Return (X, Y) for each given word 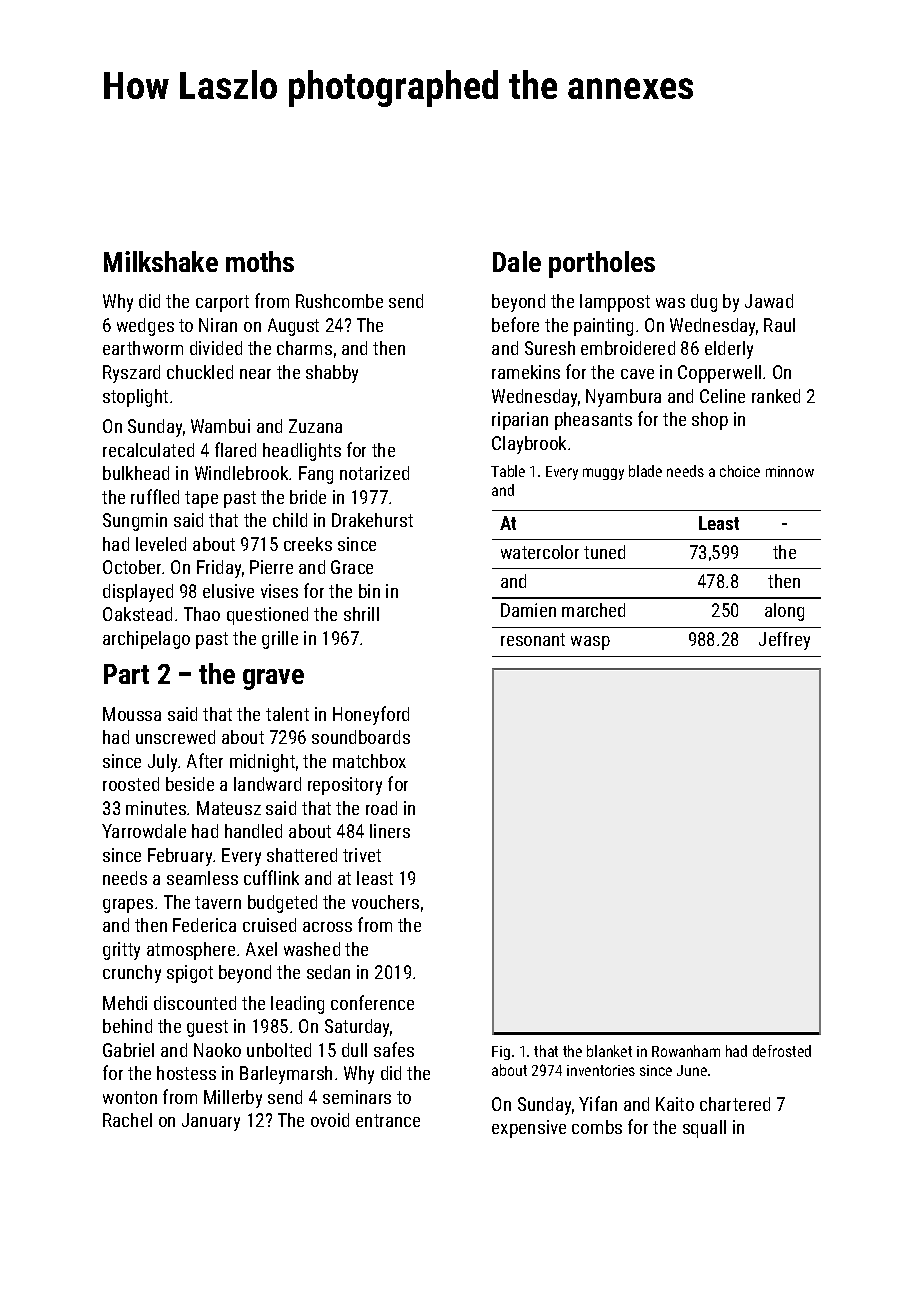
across (327, 927)
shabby (332, 374)
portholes (602, 264)
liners (390, 831)
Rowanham (686, 1051)
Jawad (769, 301)
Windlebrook (241, 473)
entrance (388, 1120)
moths (260, 261)
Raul (779, 325)
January (211, 1122)
